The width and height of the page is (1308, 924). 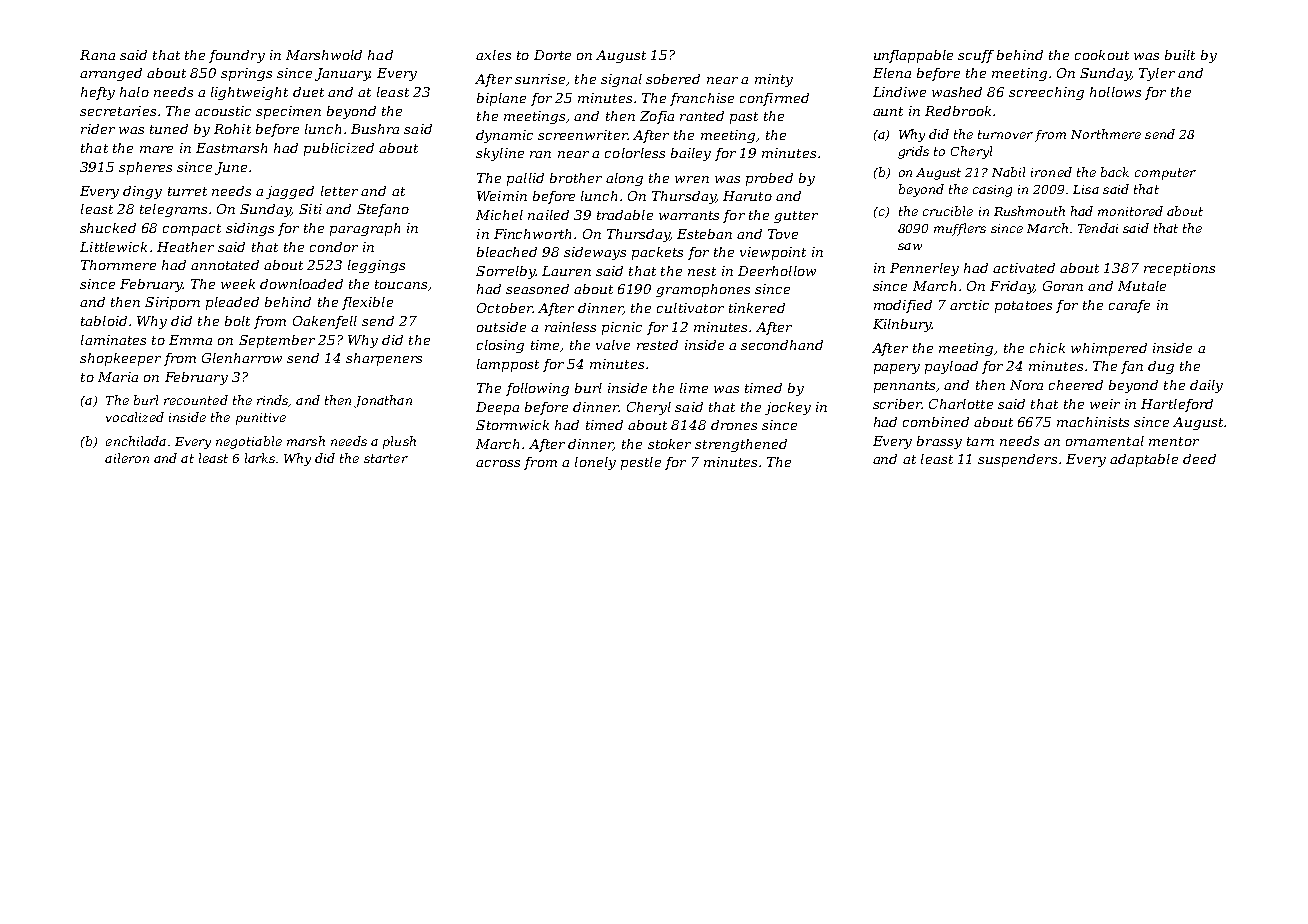 What do you see at coordinates (570, 327) in the page?
I see `rainless` at bounding box center [570, 327].
